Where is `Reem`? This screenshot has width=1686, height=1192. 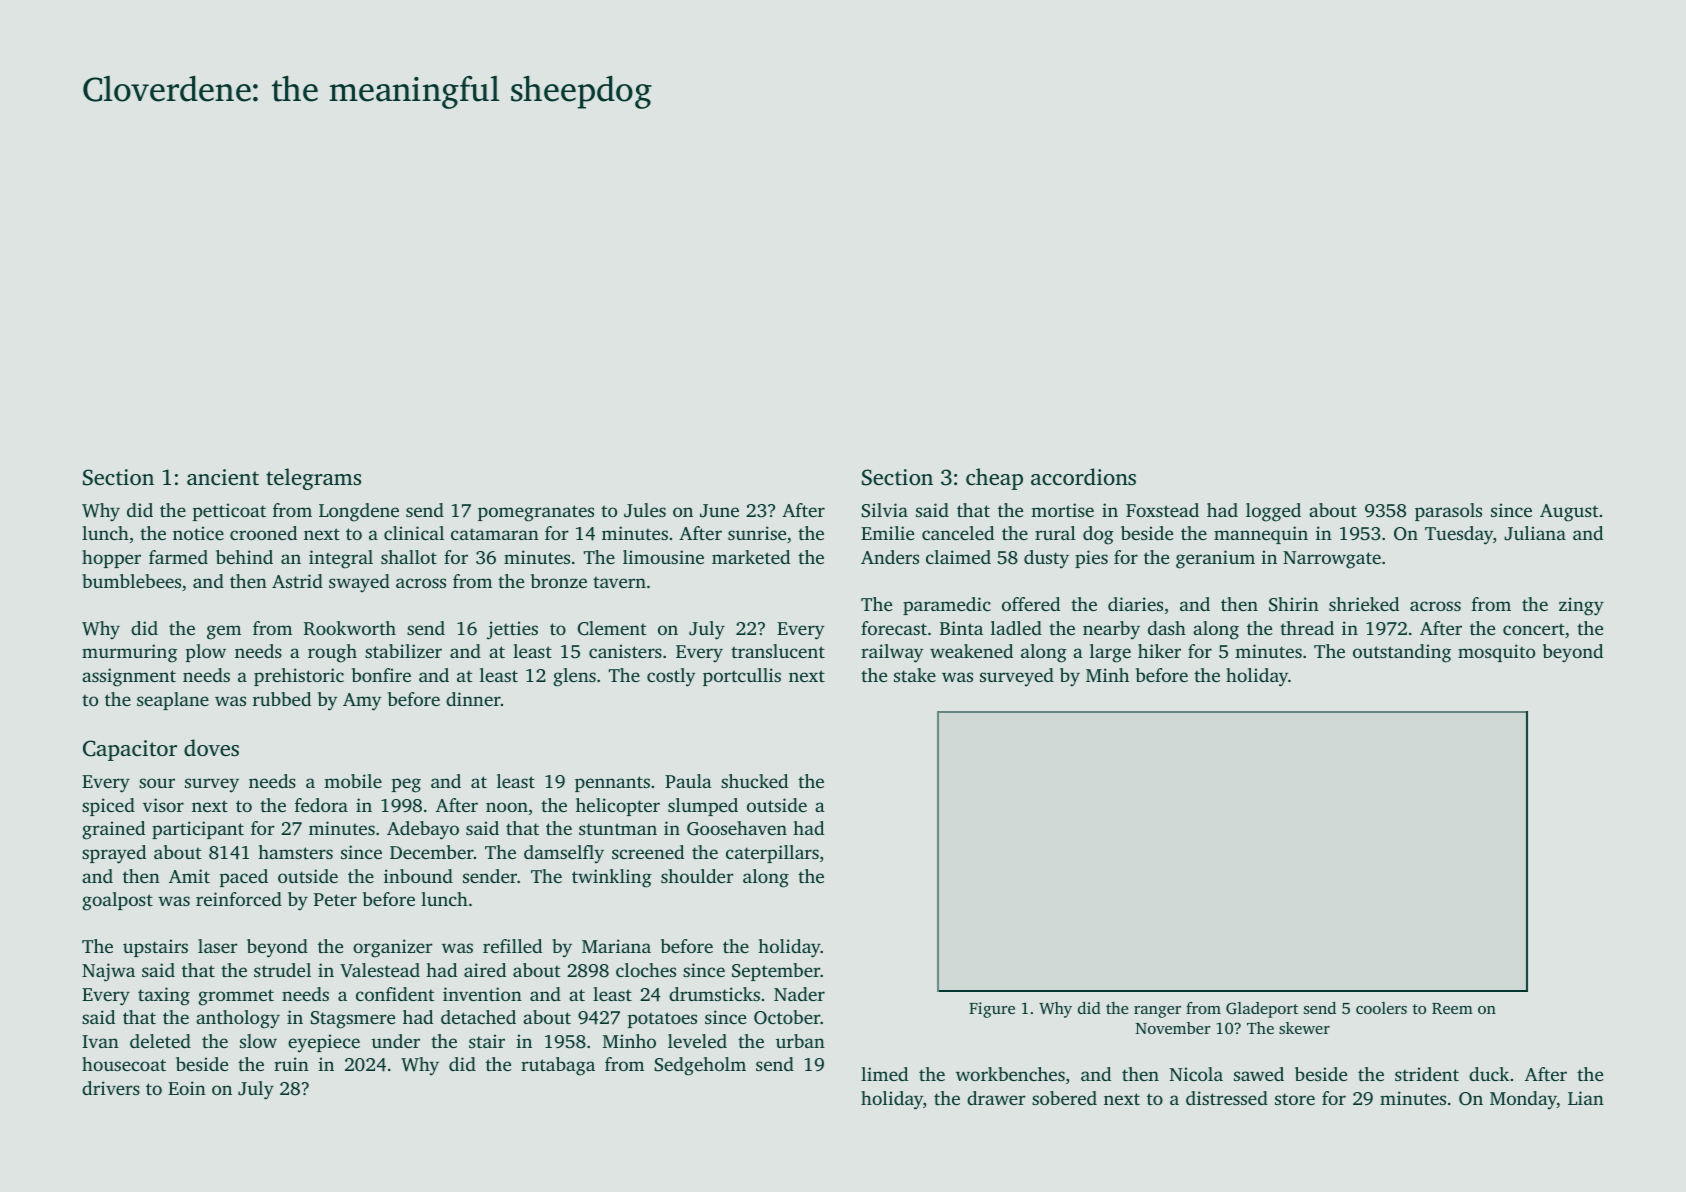
Reem is located at coordinates (1452, 1009).
